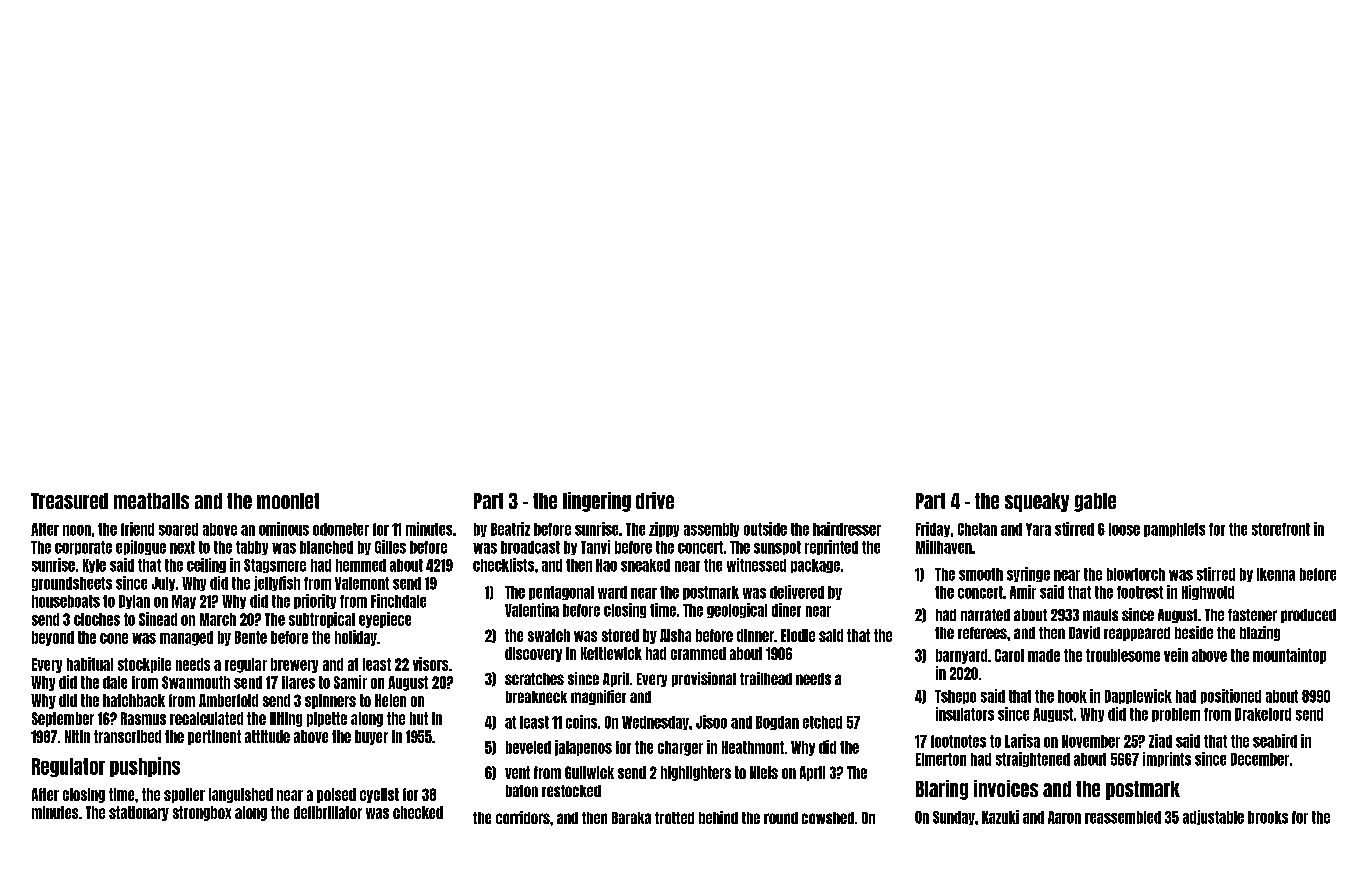 Image resolution: width=1372 pixels, height=887 pixels. Describe the element at coordinates (184, 602) in the screenshot. I see `May` at that location.
